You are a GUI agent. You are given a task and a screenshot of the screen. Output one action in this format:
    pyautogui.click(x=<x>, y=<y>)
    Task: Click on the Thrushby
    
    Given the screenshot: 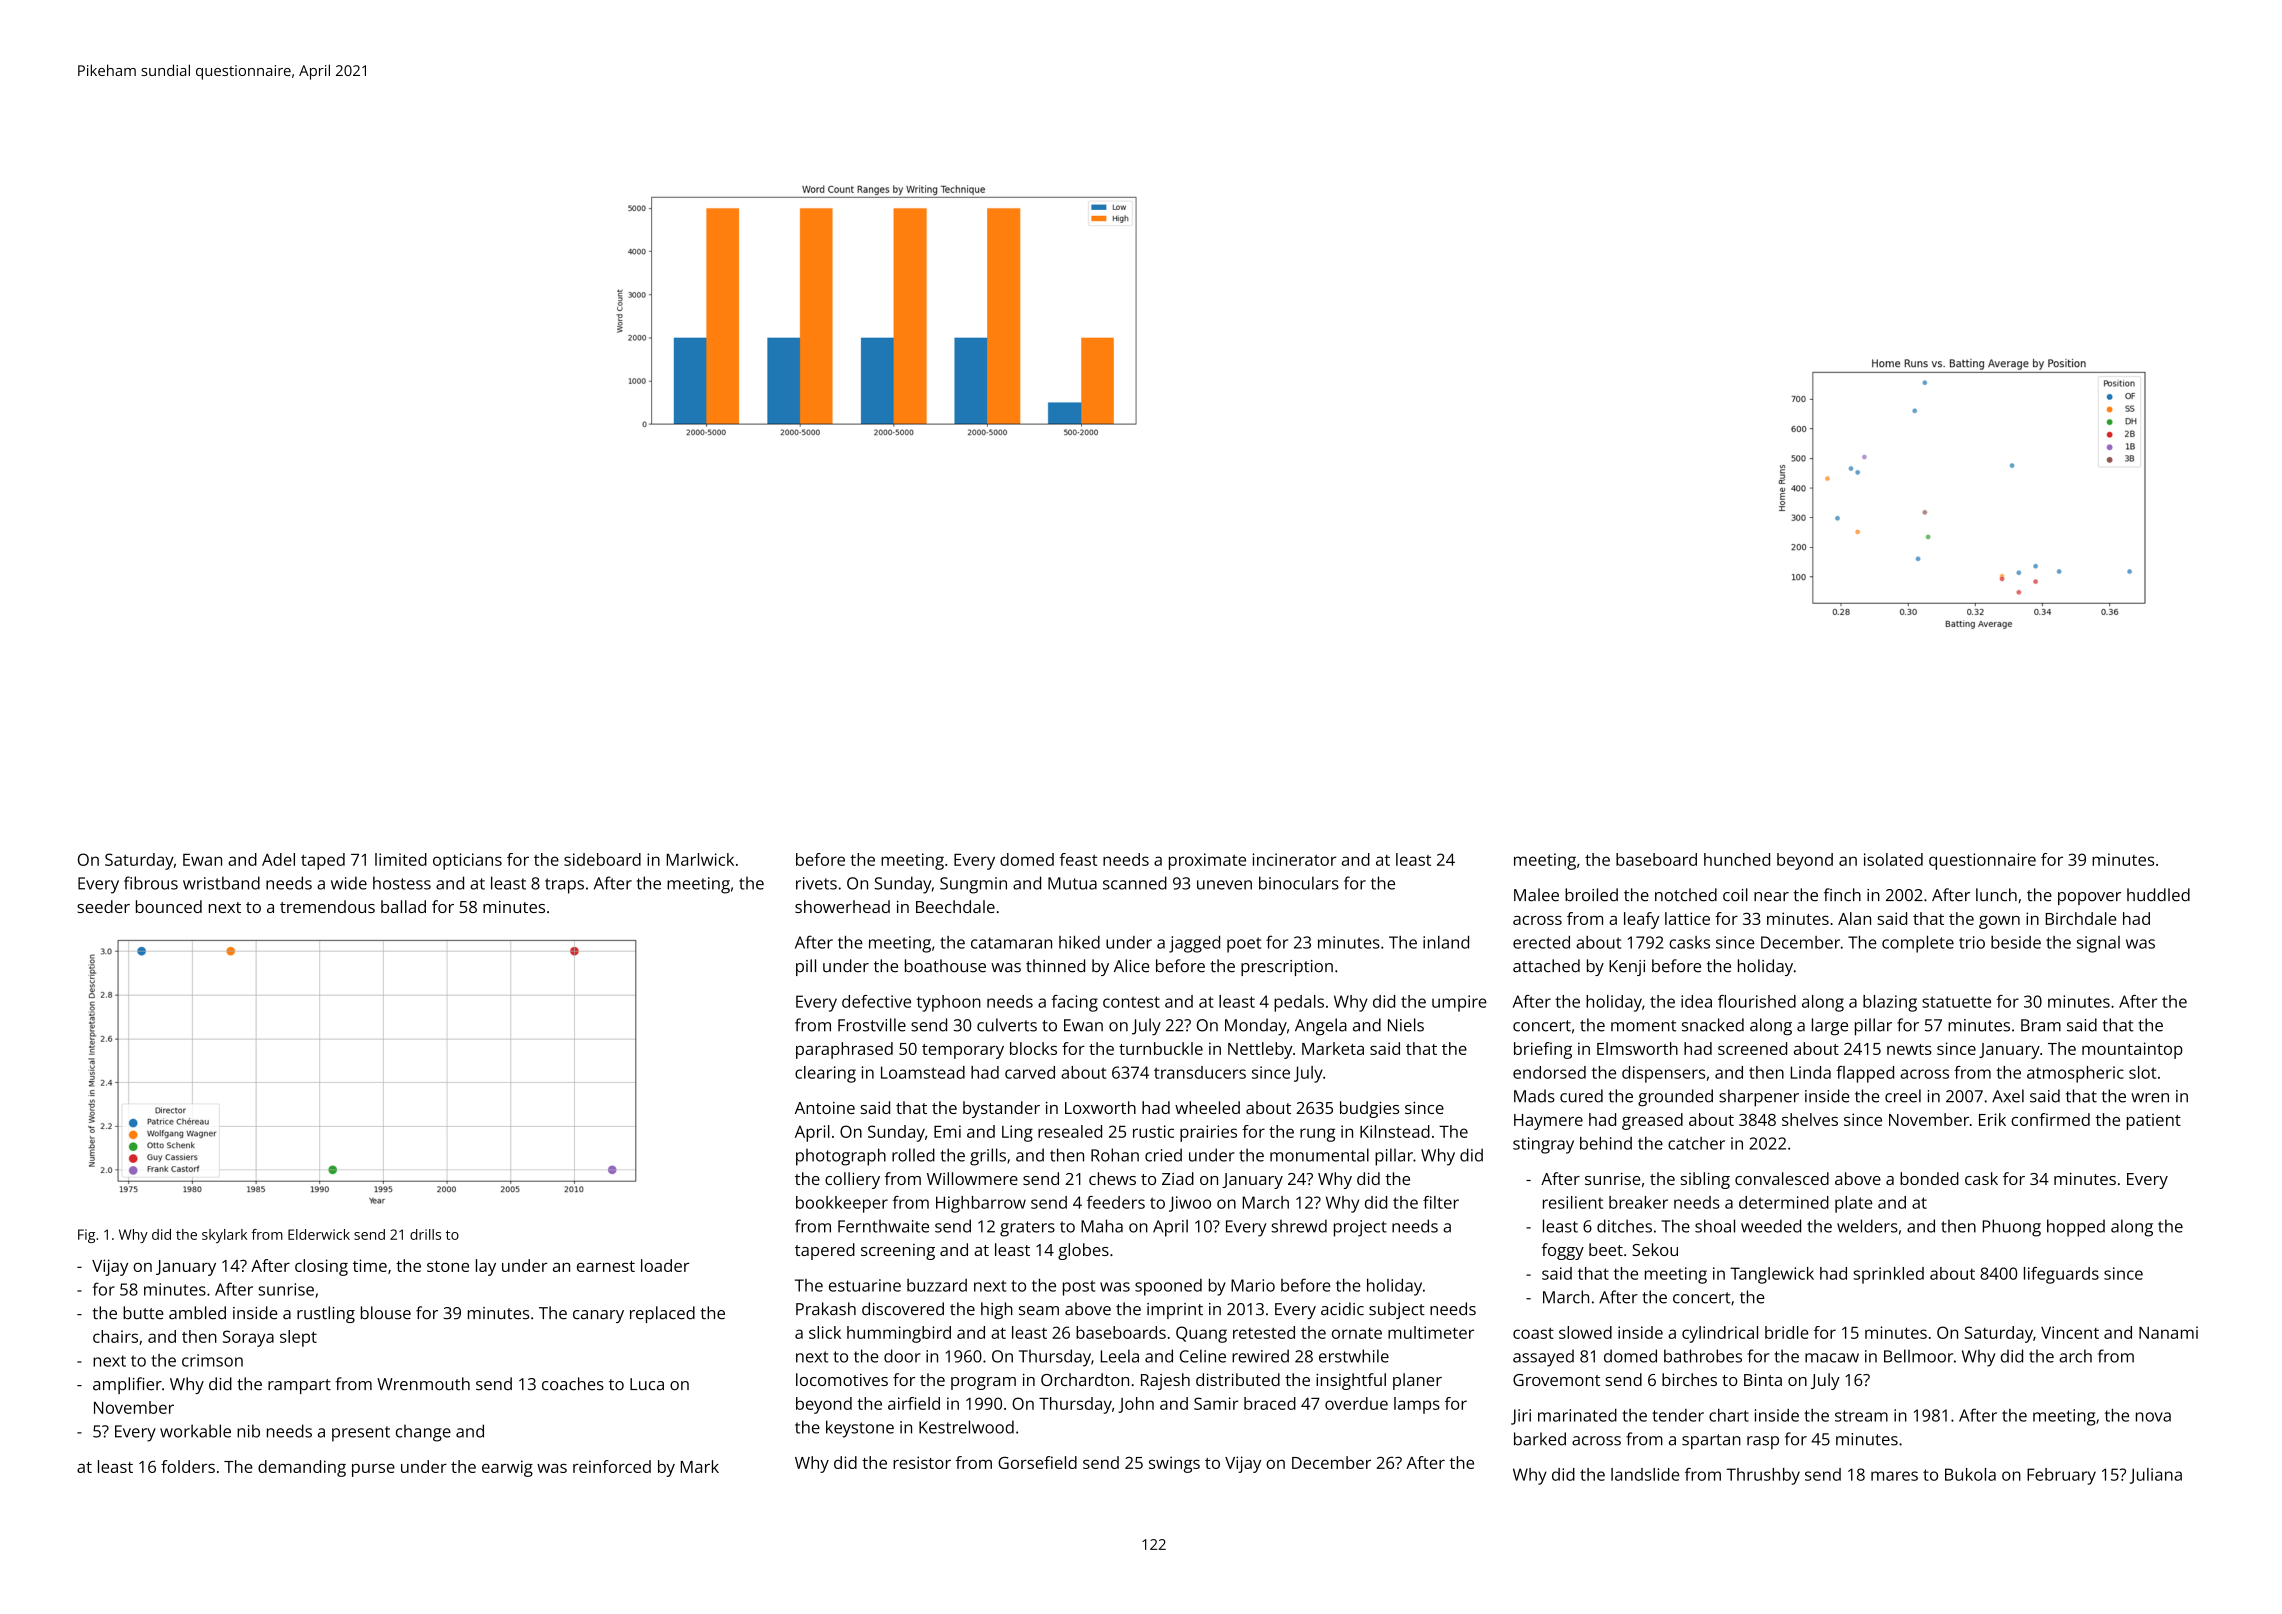 What is the action you would take?
    pyautogui.click(x=1763, y=1476)
